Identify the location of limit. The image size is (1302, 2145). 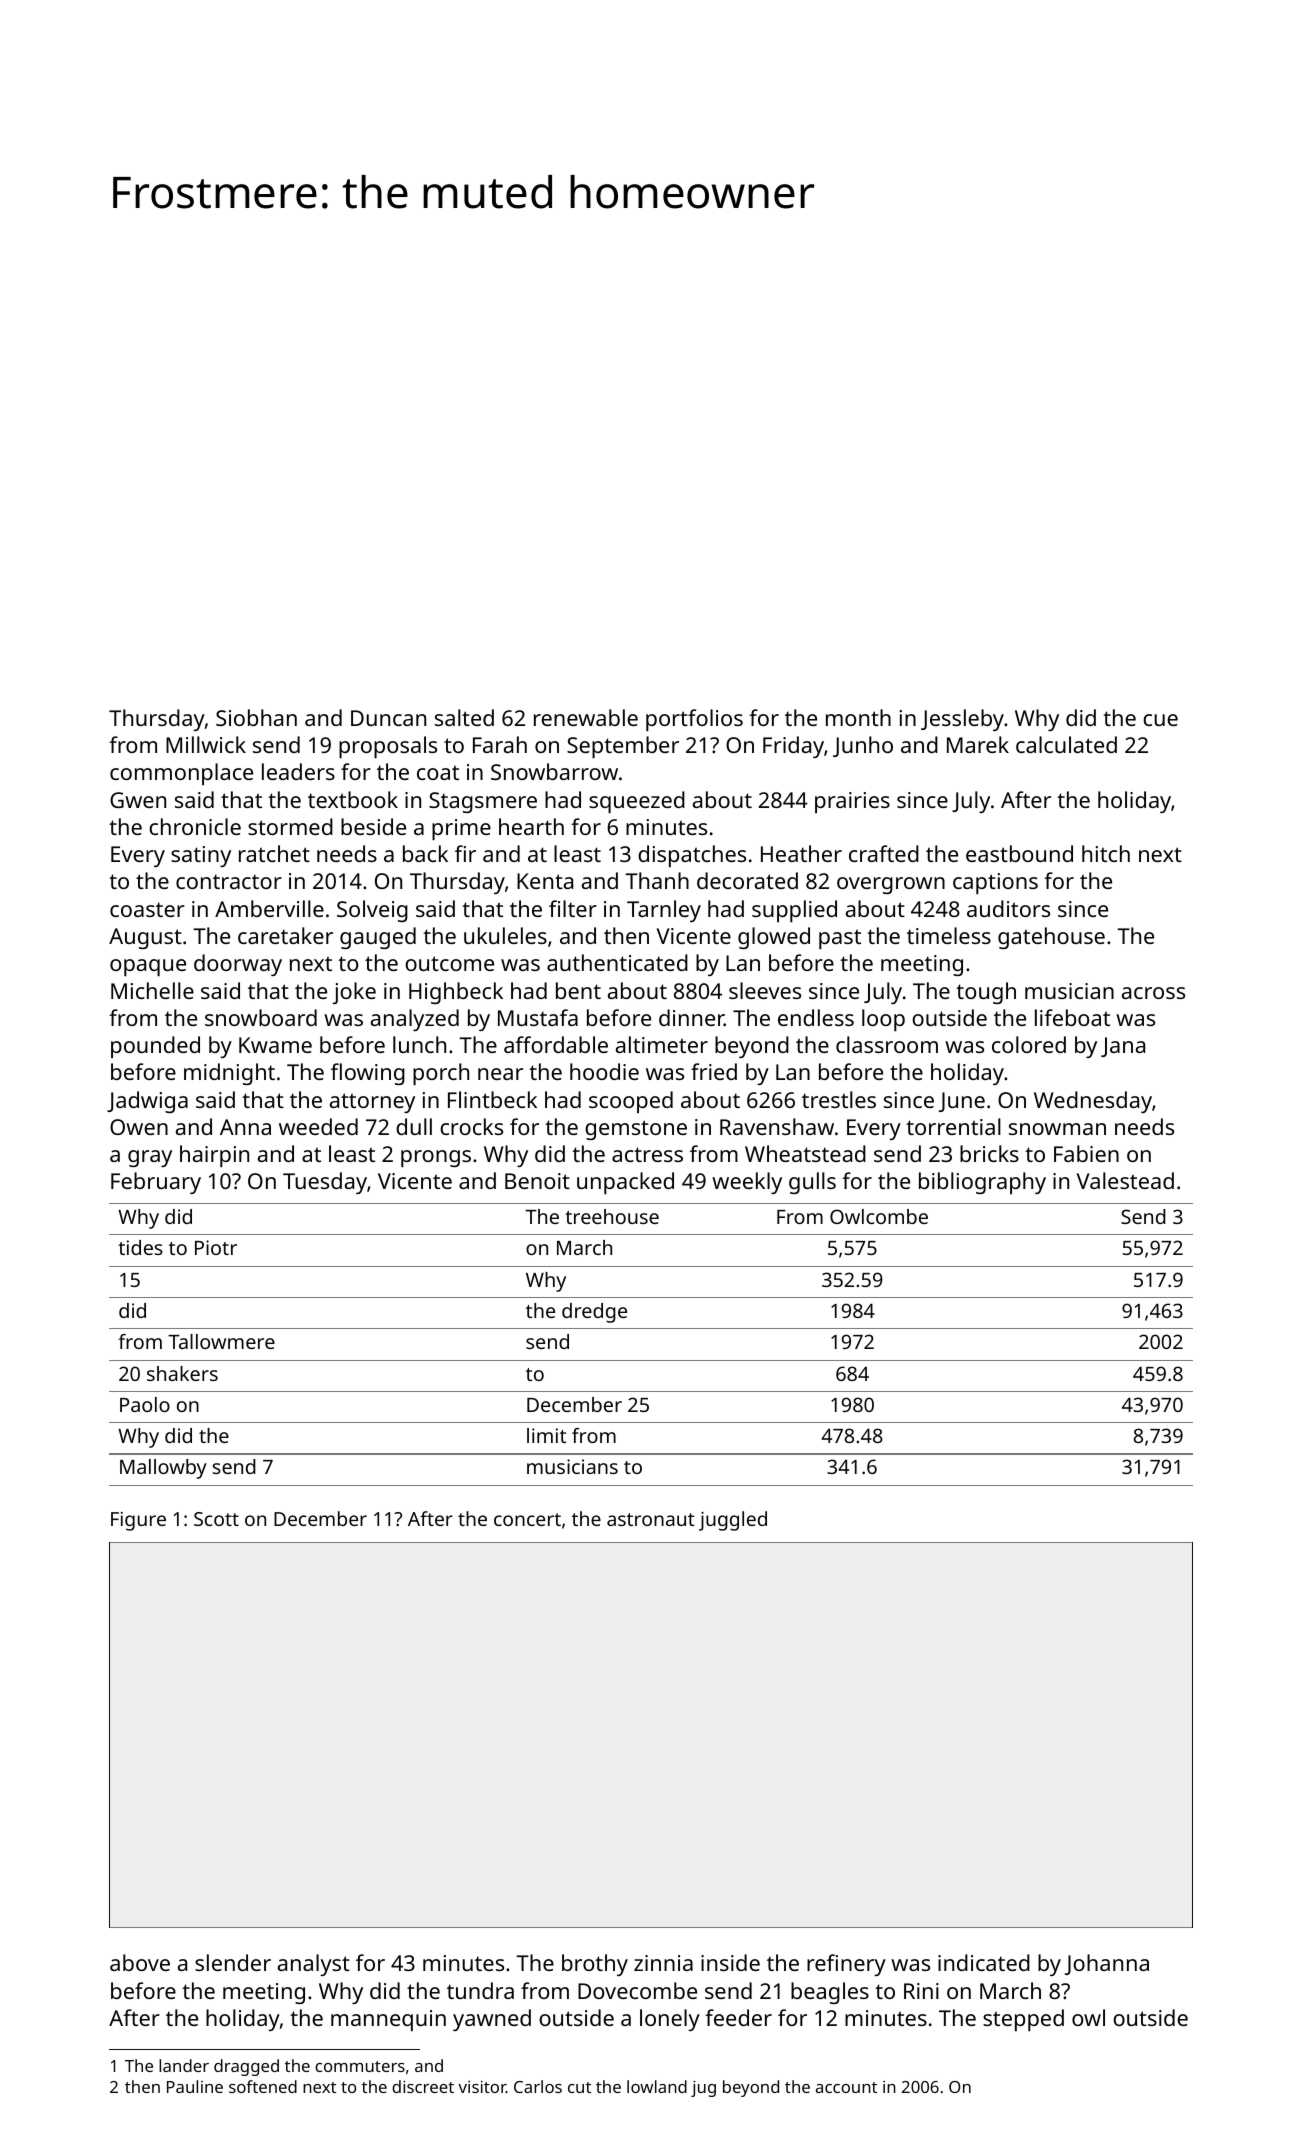
(546, 1435).
